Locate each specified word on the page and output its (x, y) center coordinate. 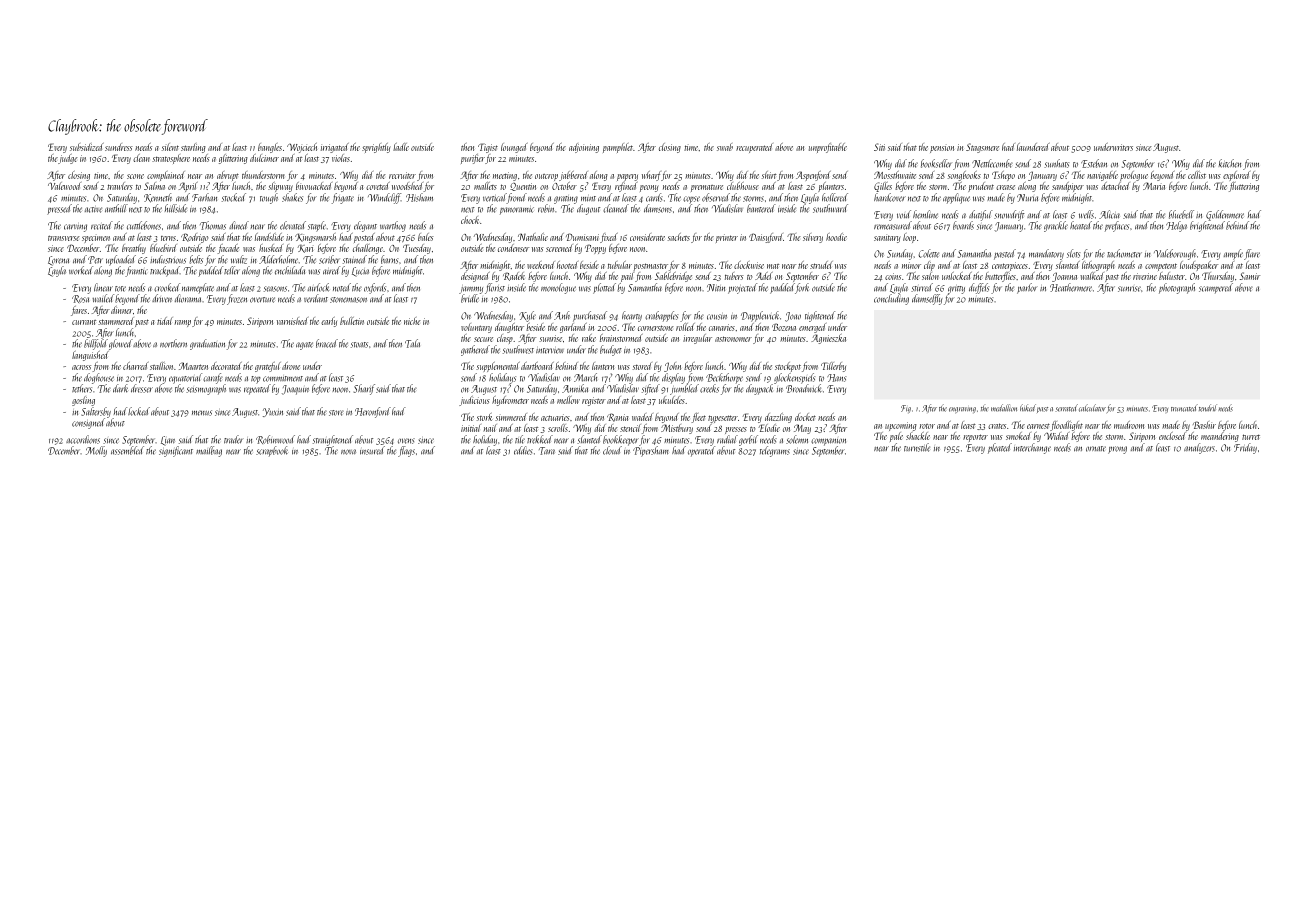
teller (232, 270)
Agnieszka (828, 339)
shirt (769, 175)
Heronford (373, 412)
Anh (562, 315)
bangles (270, 148)
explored (1236, 176)
